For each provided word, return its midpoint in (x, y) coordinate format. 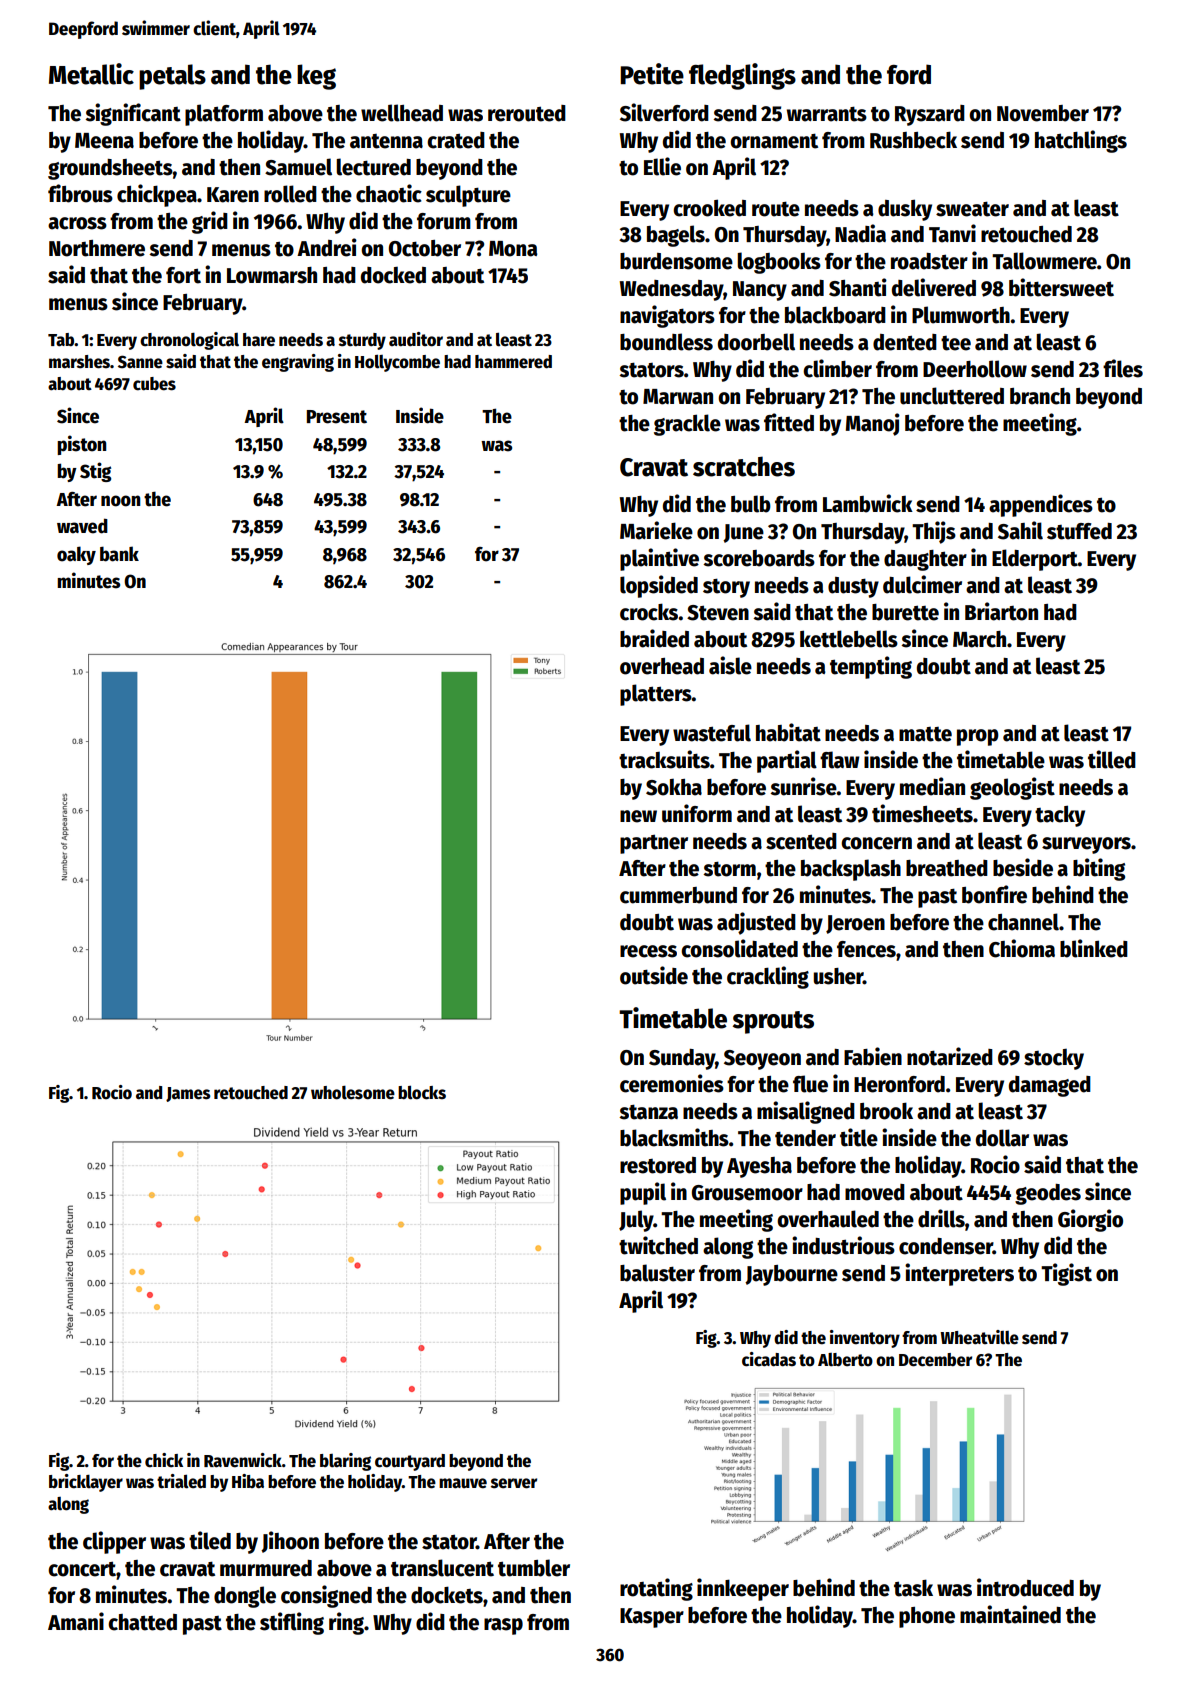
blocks (422, 1092)
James (188, 1094)
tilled (1112, 759)
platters (656, 695)
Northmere (97, 248)
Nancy (760, 291)
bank (119, 554)
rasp (503, 1626)
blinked (1094, 948)
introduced (1025, 1587)
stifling (292, 1623)
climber (837, 368)
